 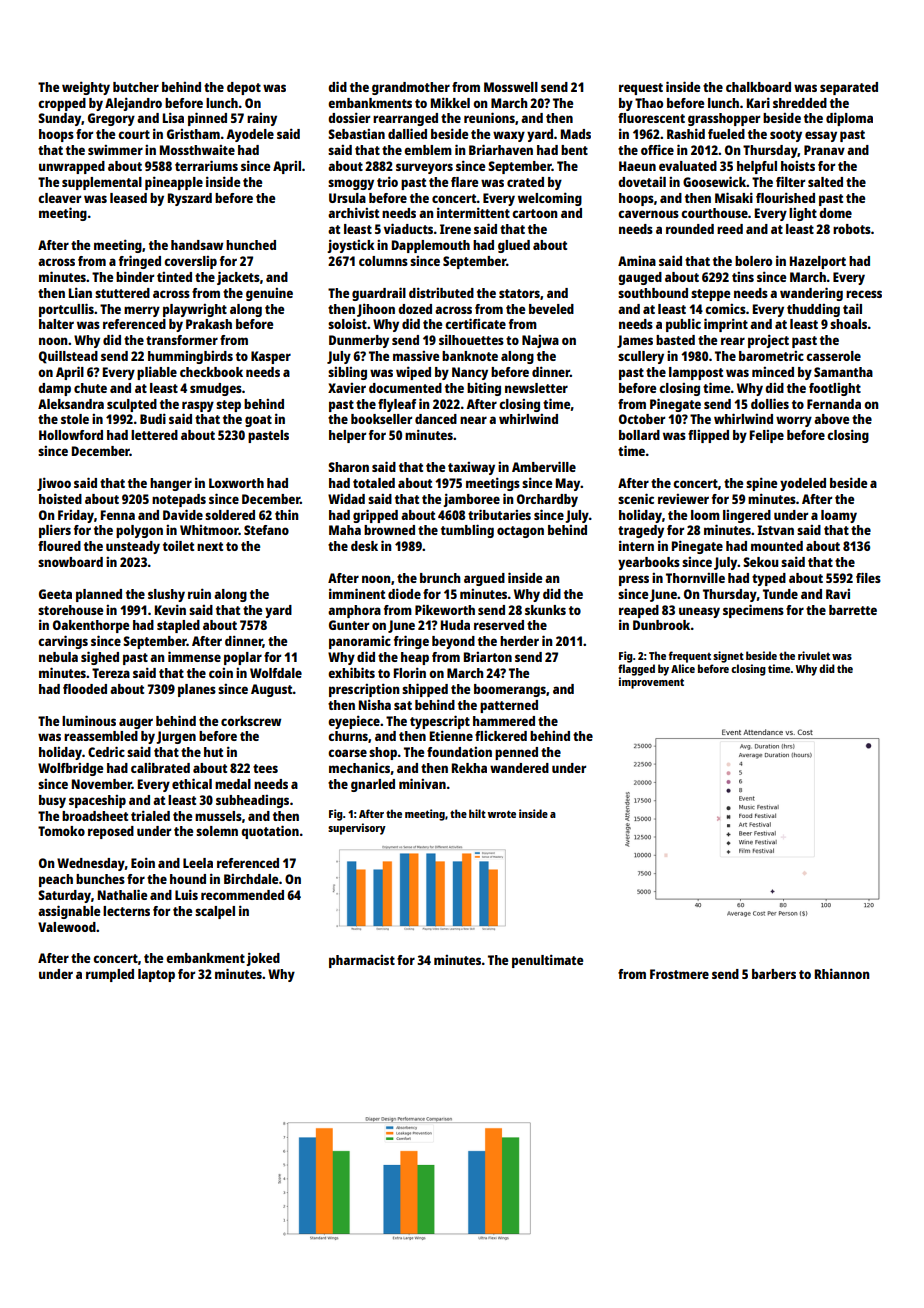 What do you see at coordinates (411, 88) in the screenshot?
I see `grandmother` at bounding box center [411, 88].
